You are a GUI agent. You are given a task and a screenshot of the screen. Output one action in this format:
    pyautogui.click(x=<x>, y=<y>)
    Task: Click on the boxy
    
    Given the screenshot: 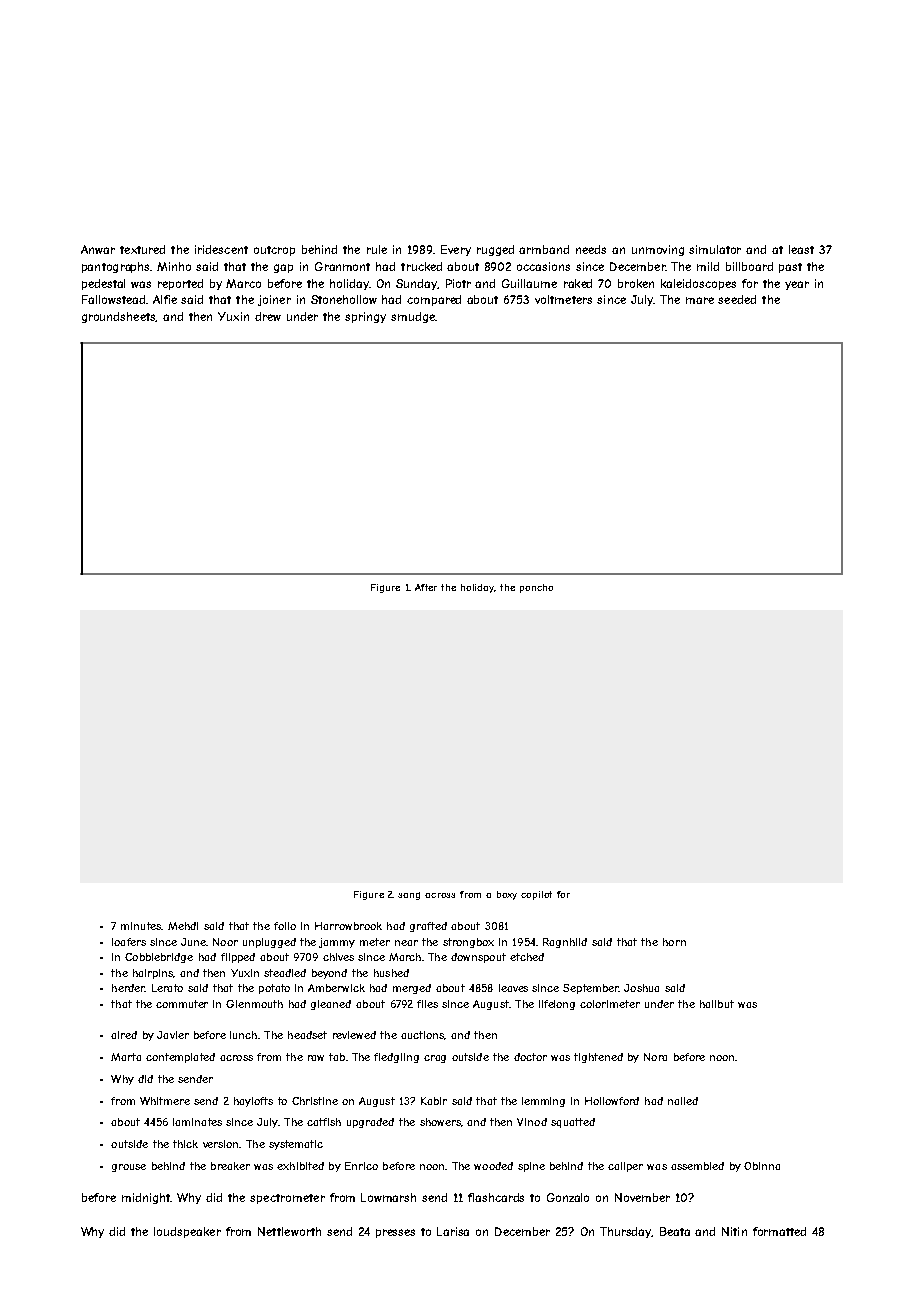 What is the action you would take?
    pyautogui.click(x=507, y=895)
